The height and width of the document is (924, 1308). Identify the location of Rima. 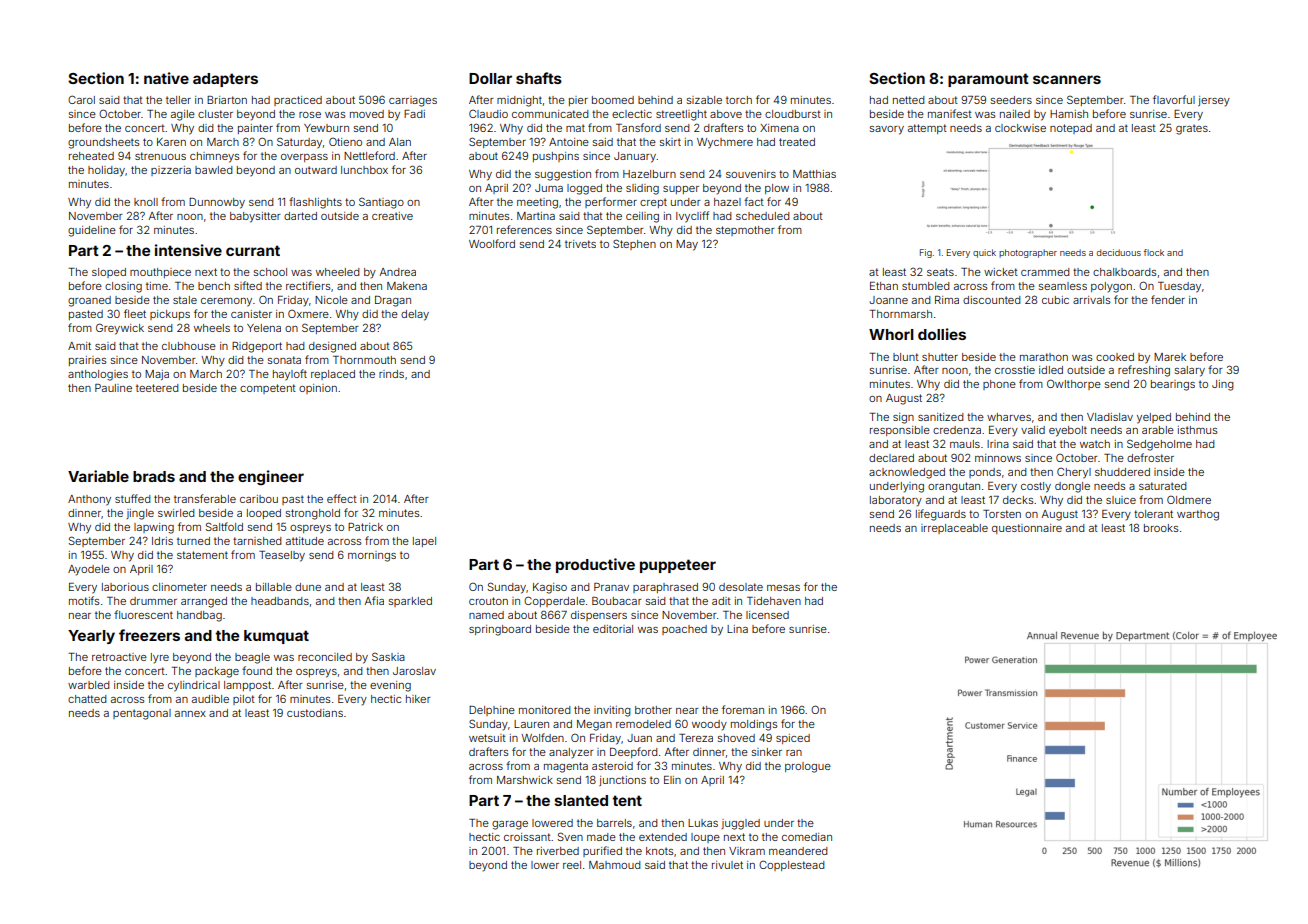
(947, 300).
